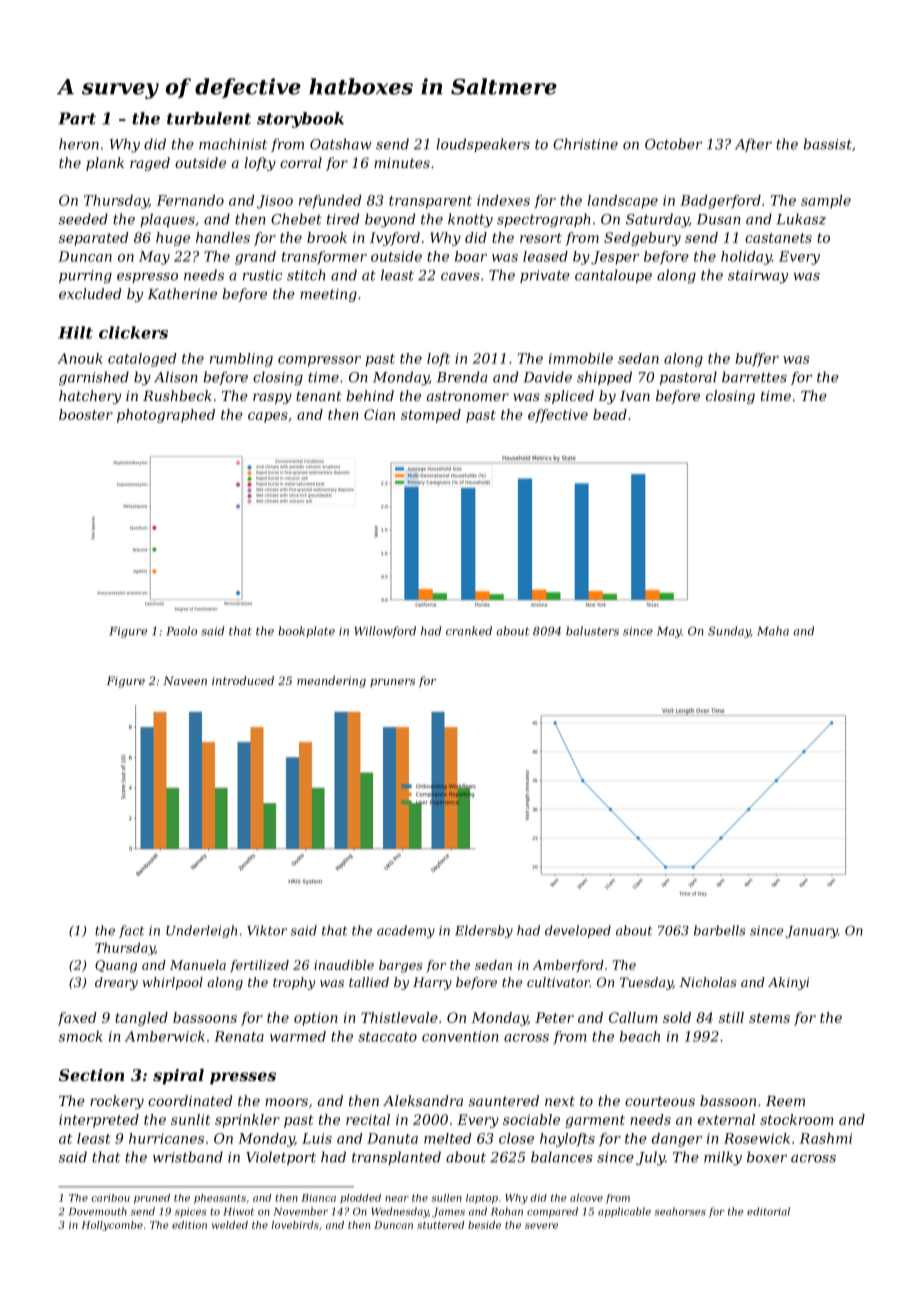 This image has height=1308, width=924. I want to click on Jisoo, so click(275, 202).
